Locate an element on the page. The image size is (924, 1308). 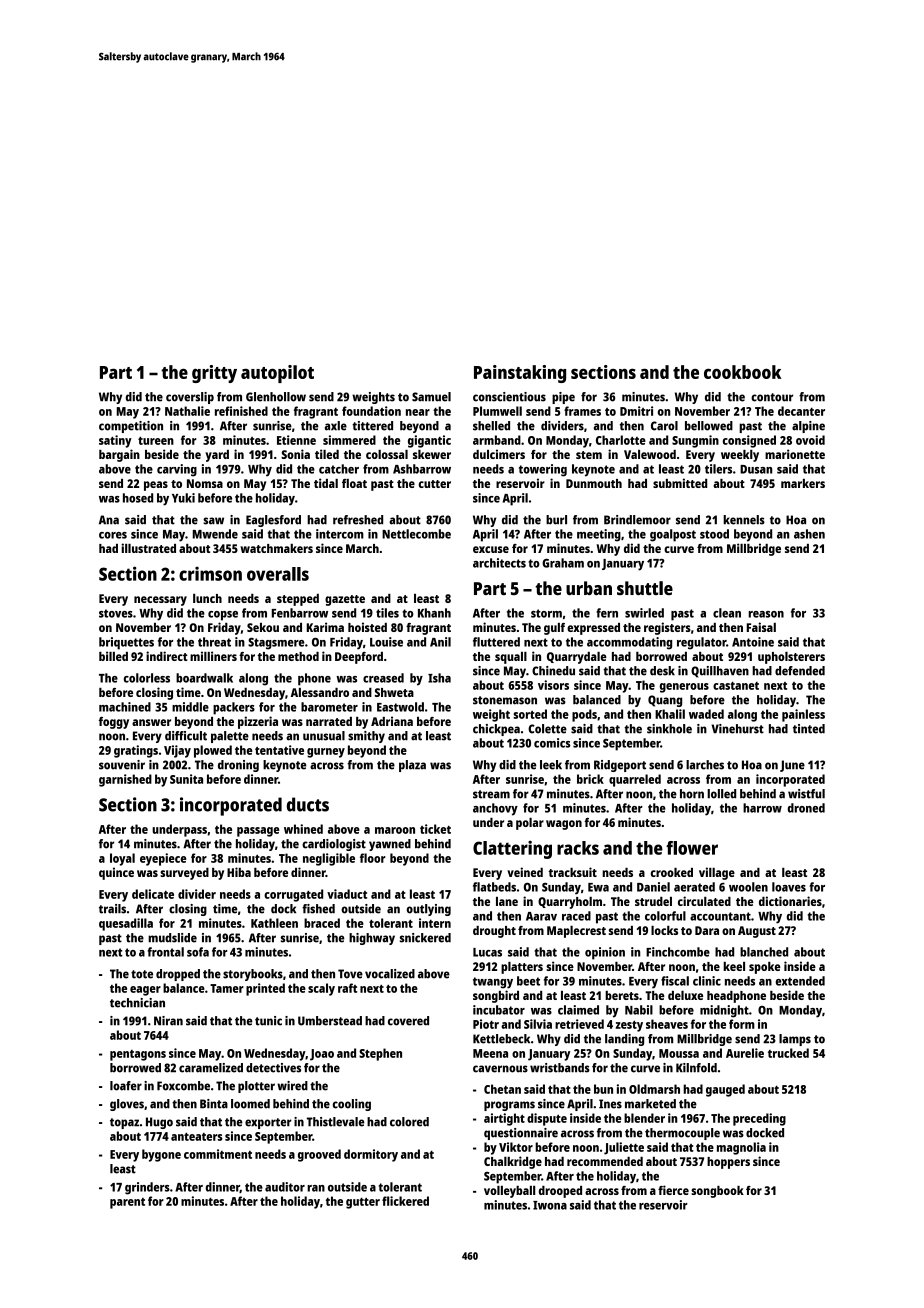
Isha is located at coordinates (439, 678).
